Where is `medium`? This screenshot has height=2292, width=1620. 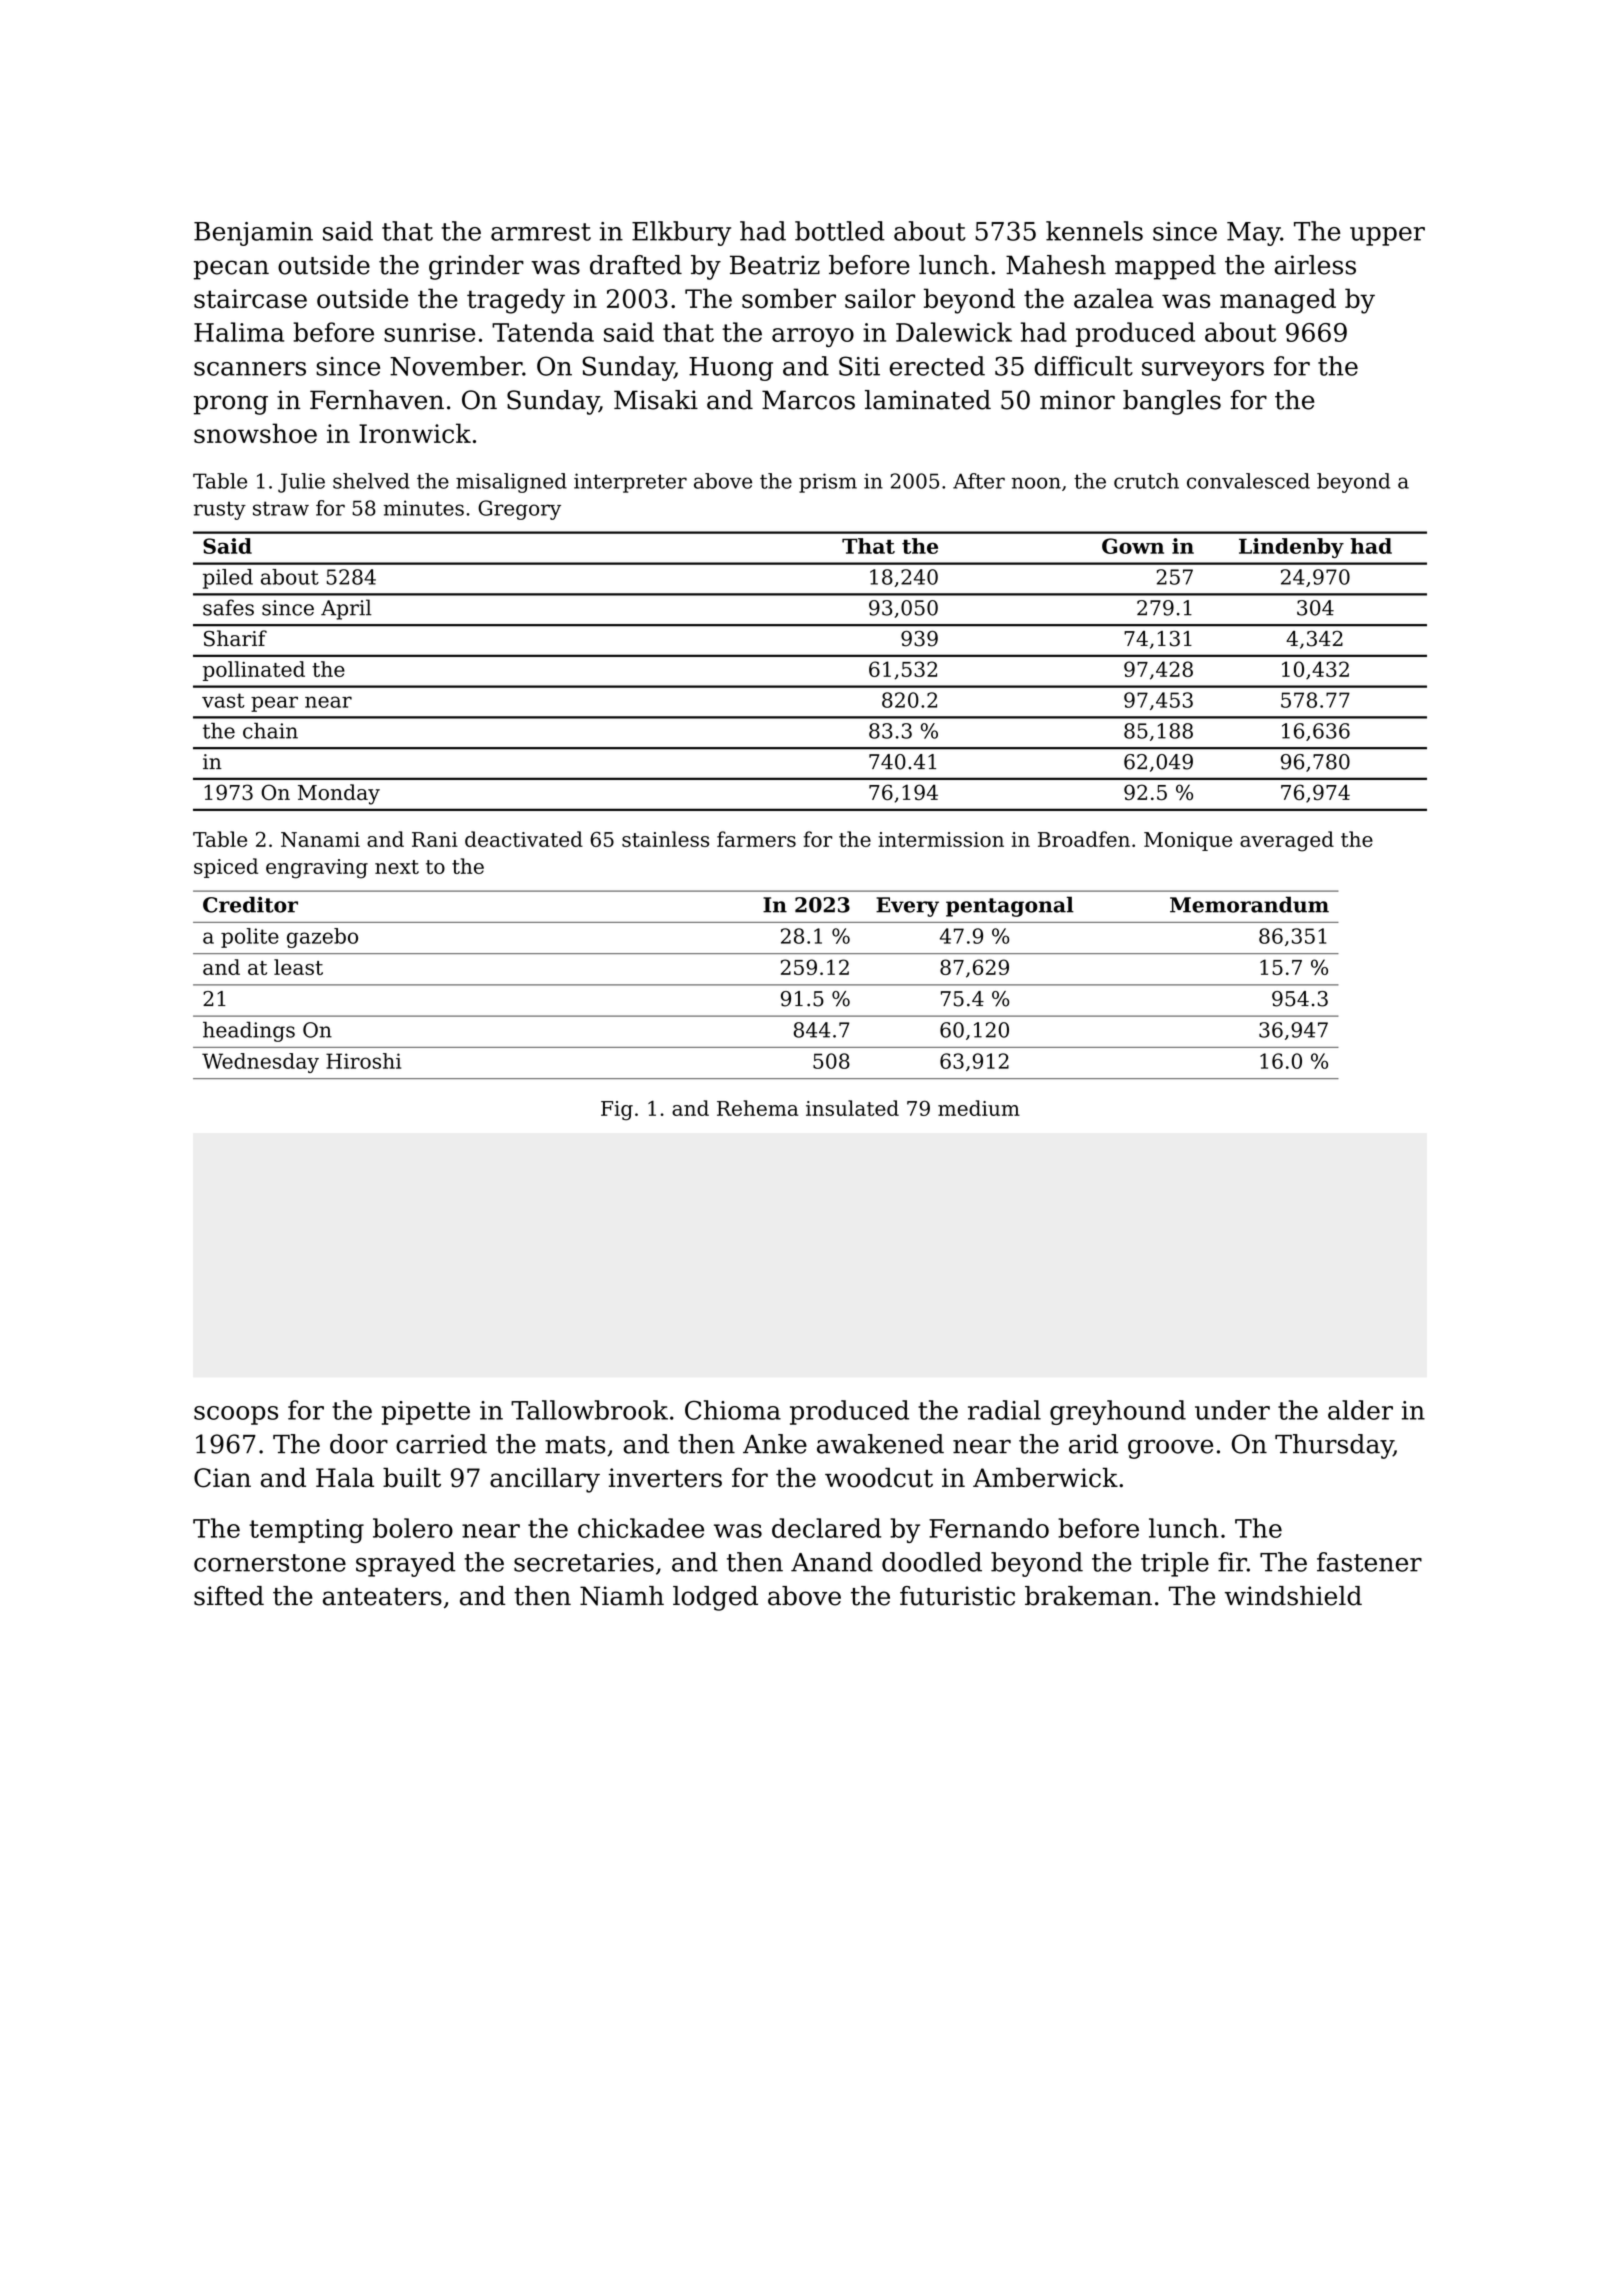 medium is located at coordinates (979, 1108).
